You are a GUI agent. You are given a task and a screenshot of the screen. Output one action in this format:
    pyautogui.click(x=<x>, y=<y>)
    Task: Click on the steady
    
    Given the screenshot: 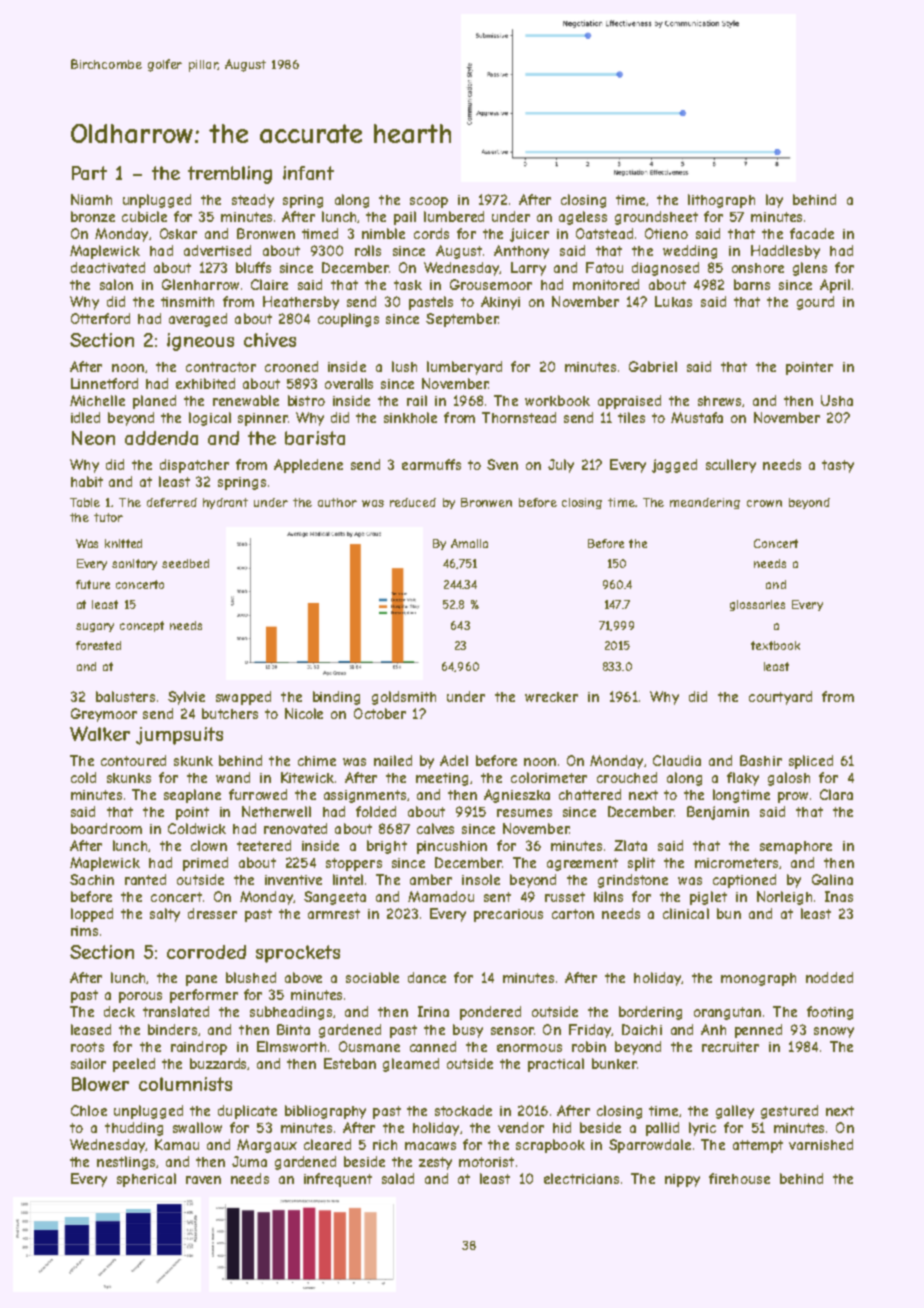 What is the action you would take?
    pyautogui.click(x=253, y=201)
